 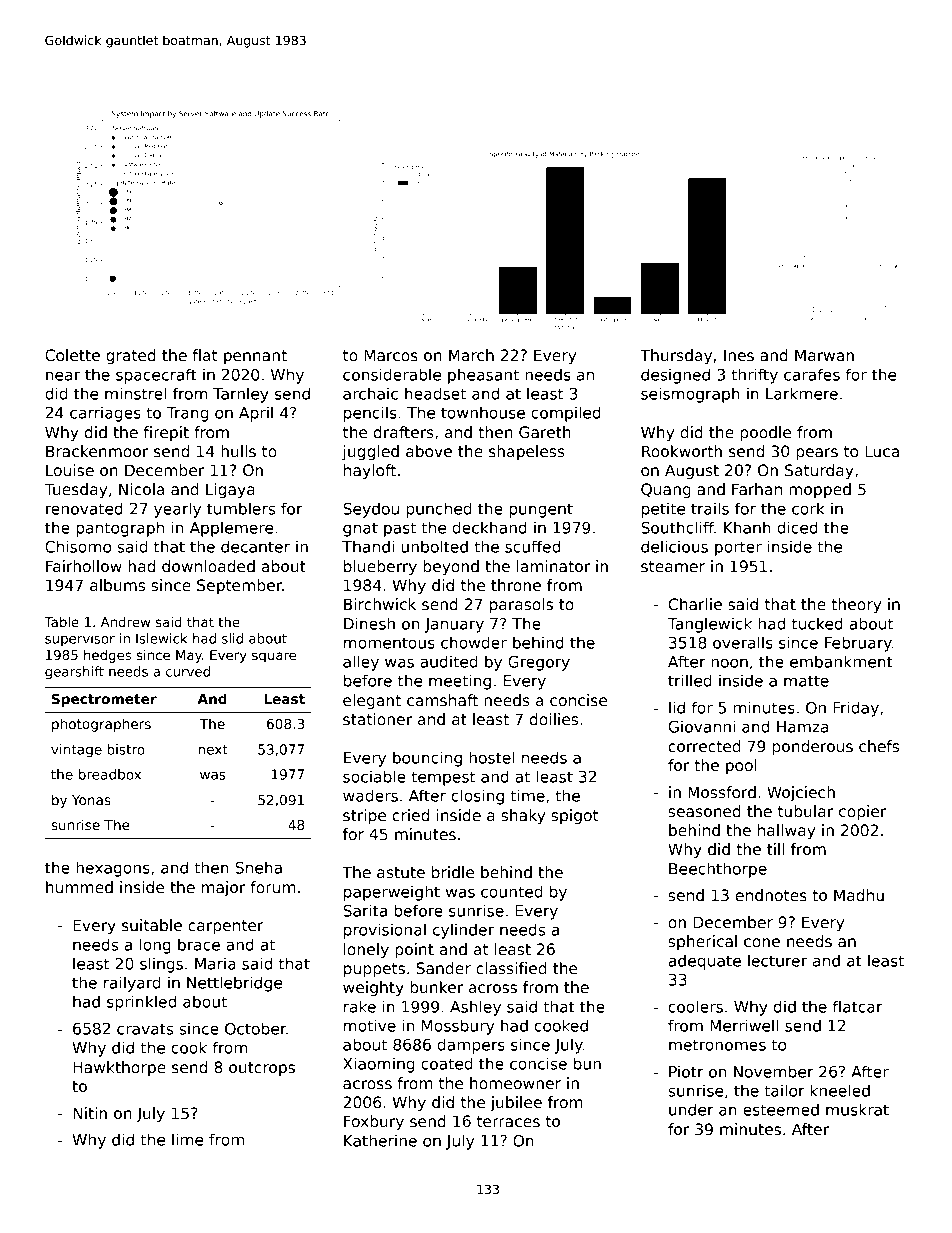 What do you see at coordinates (475, 1008) in the document?
I see `Ashley` at bounding box center [475, 1008].
